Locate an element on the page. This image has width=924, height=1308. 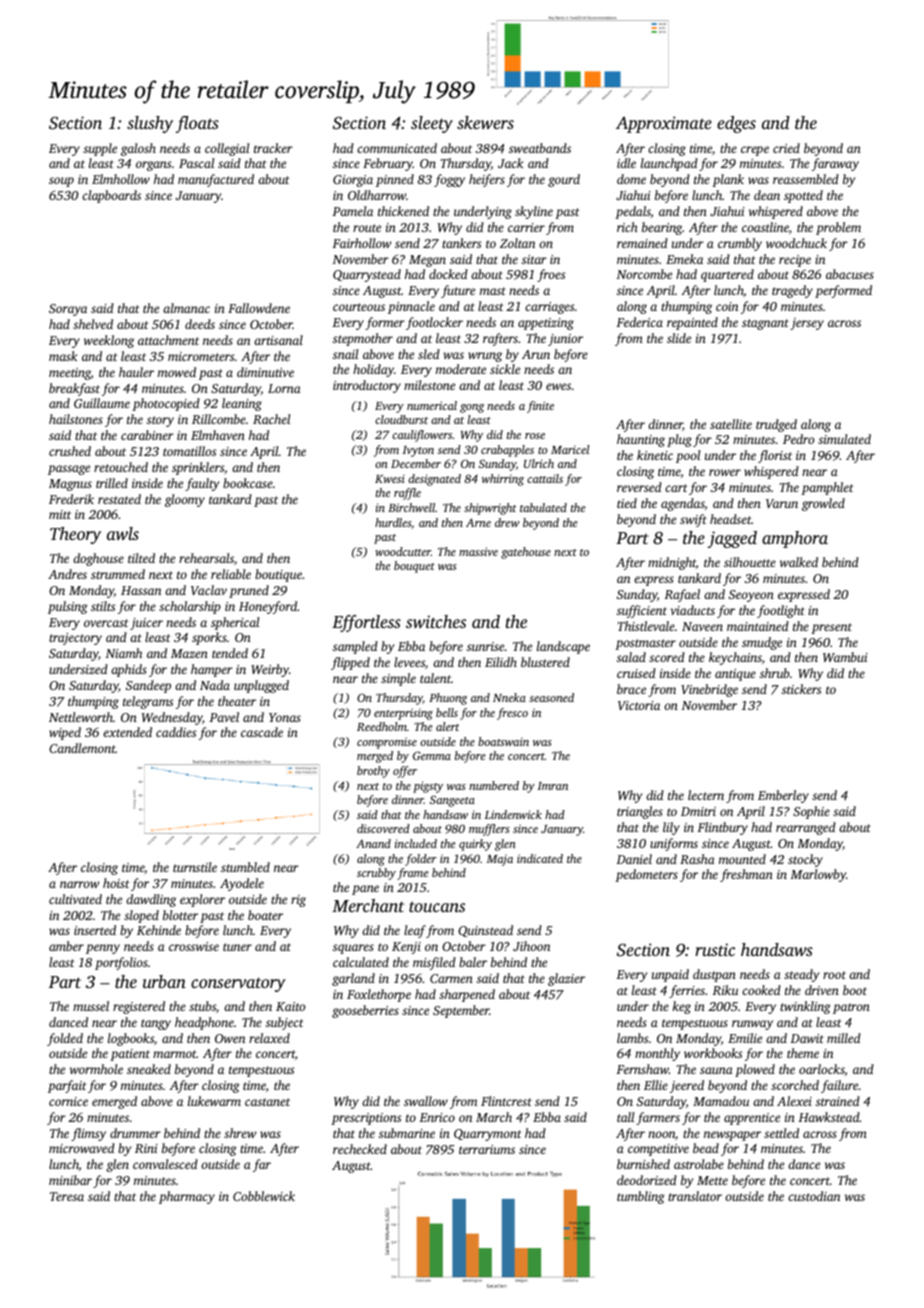
lectern is located at coordinates (706, 795).
